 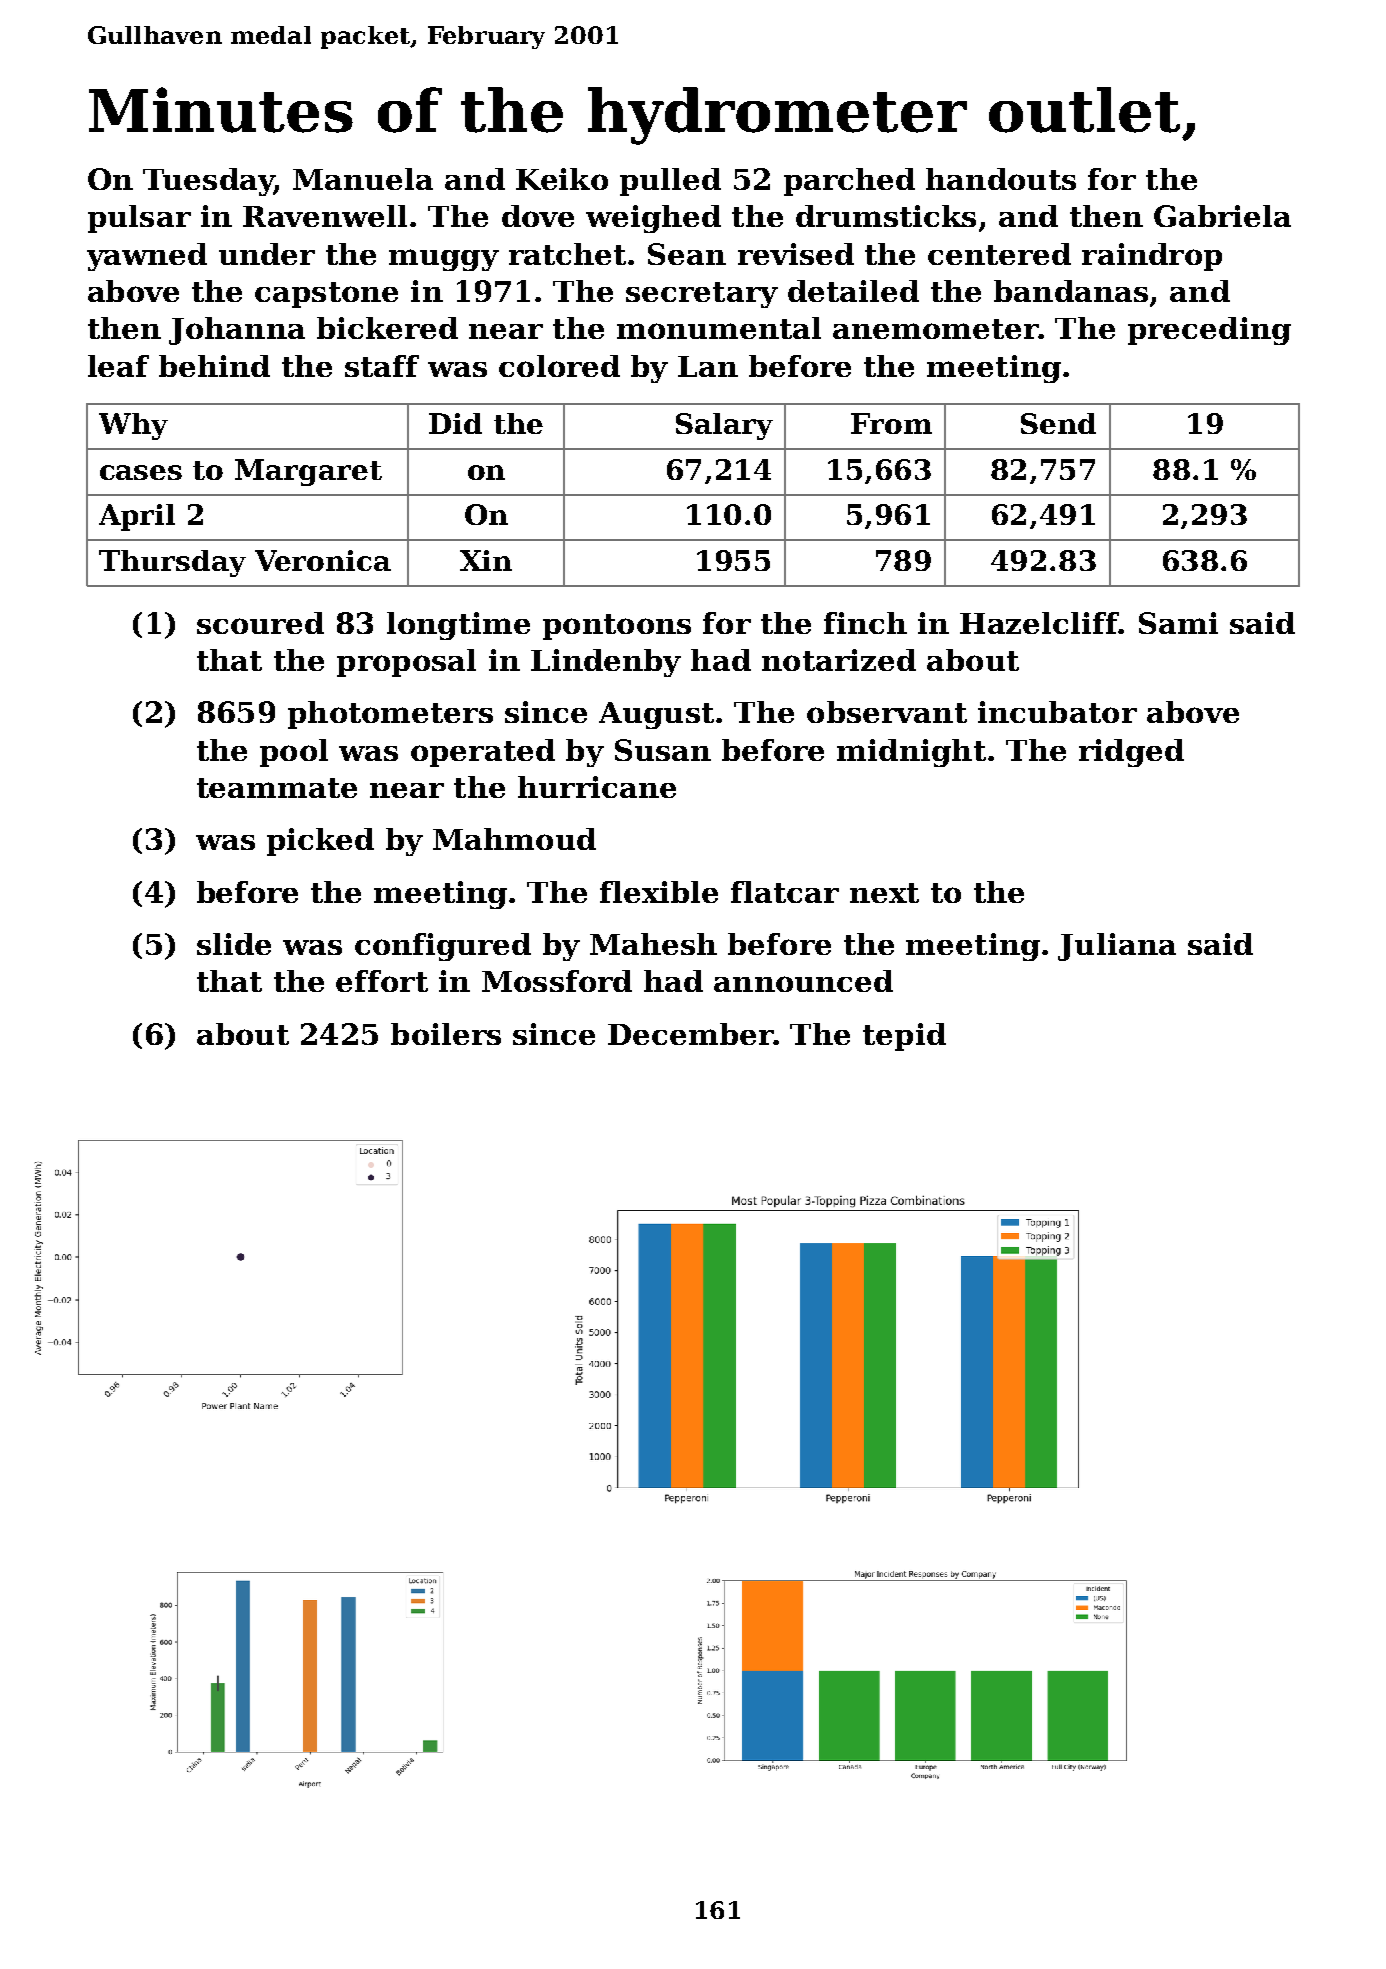 What do you see at coordinates (382, 981) in the page?
I see `effort` at bounding box center [382, 981].
